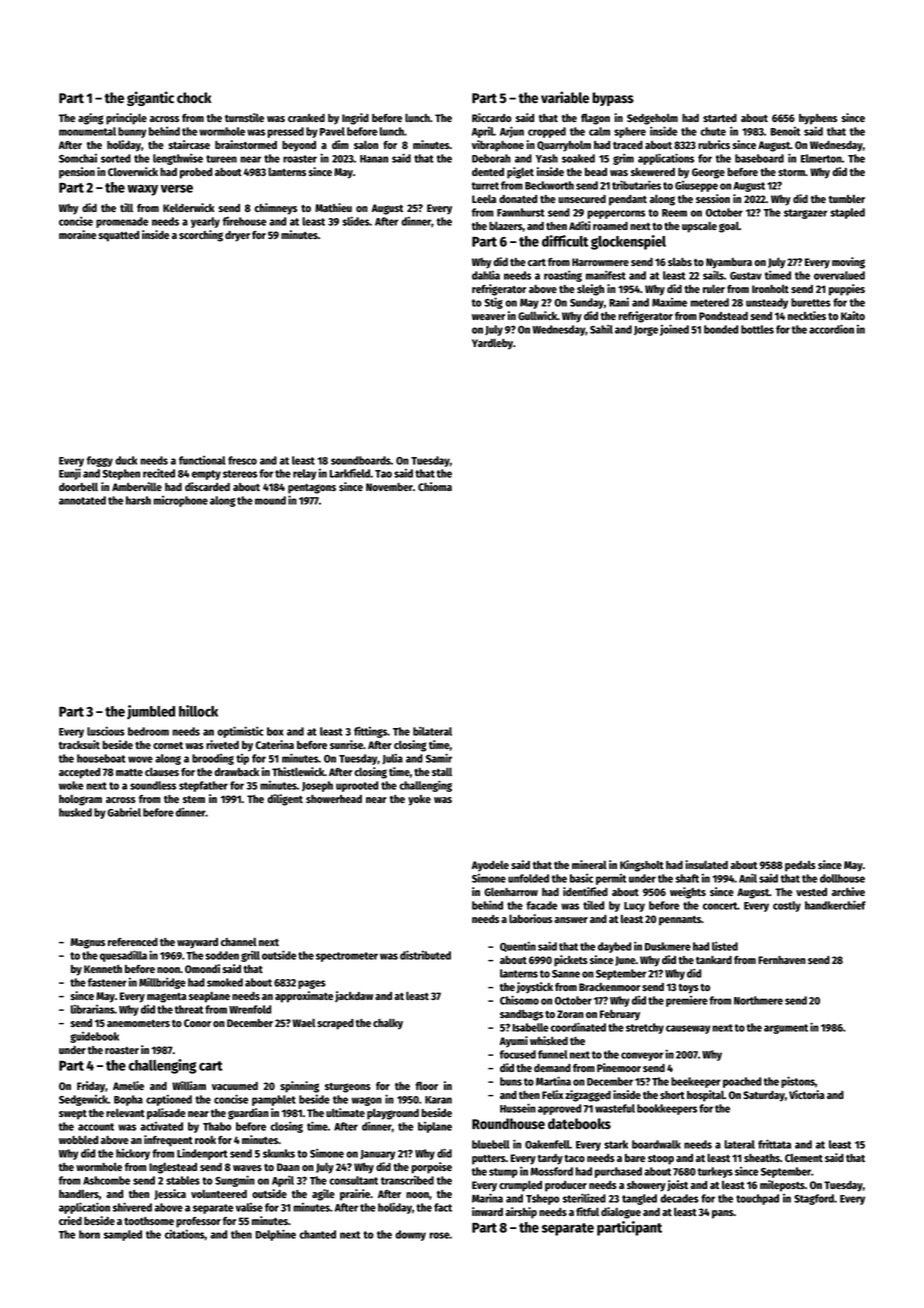 The width and height of the document is (924, 1308). What do you see at coordinates (835, 905) in the document?
I see `handkerchief` at bounding box center [835, 905].
